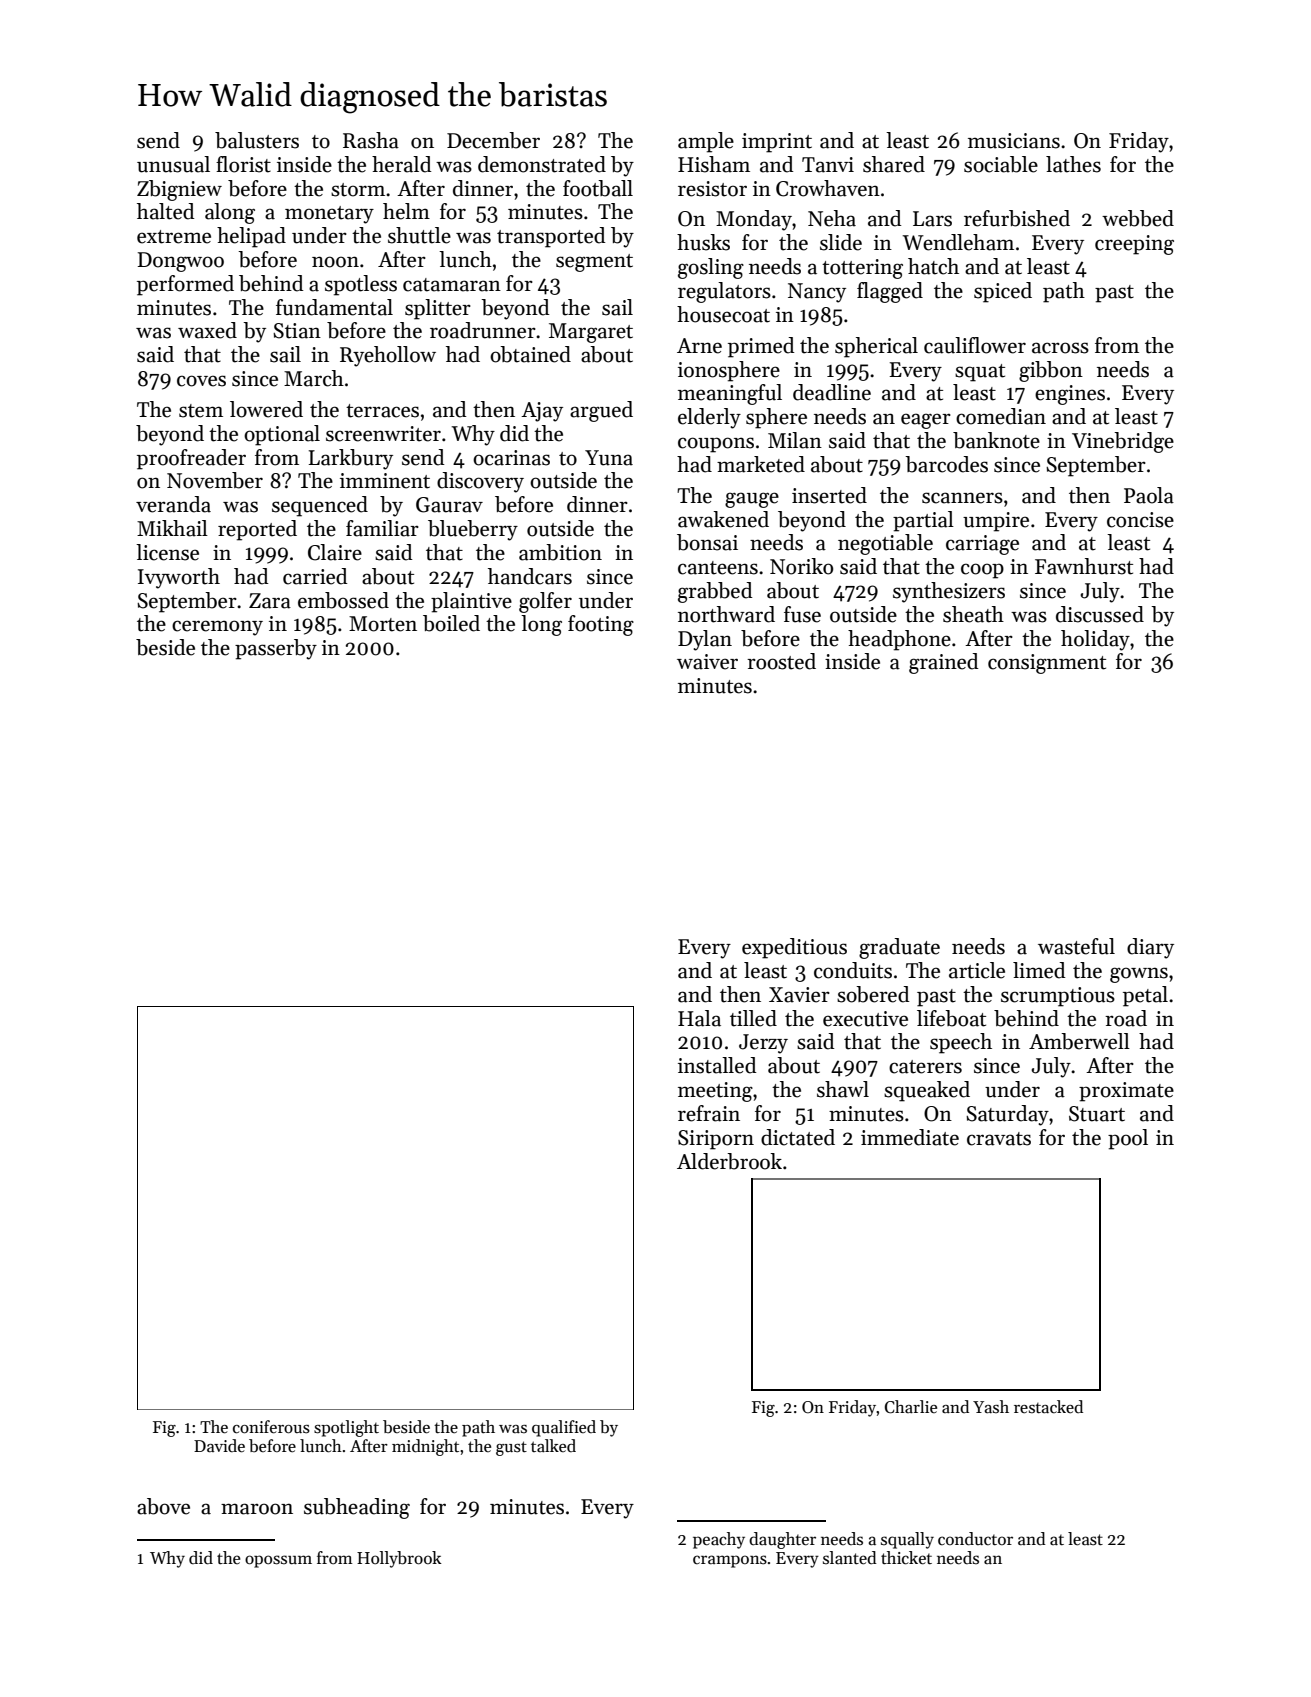 The height and width of the screenshot is (1697, 1311). Describe the element at coordinates (1014, 141) in the screenshot. I see `musicians` at that location.
